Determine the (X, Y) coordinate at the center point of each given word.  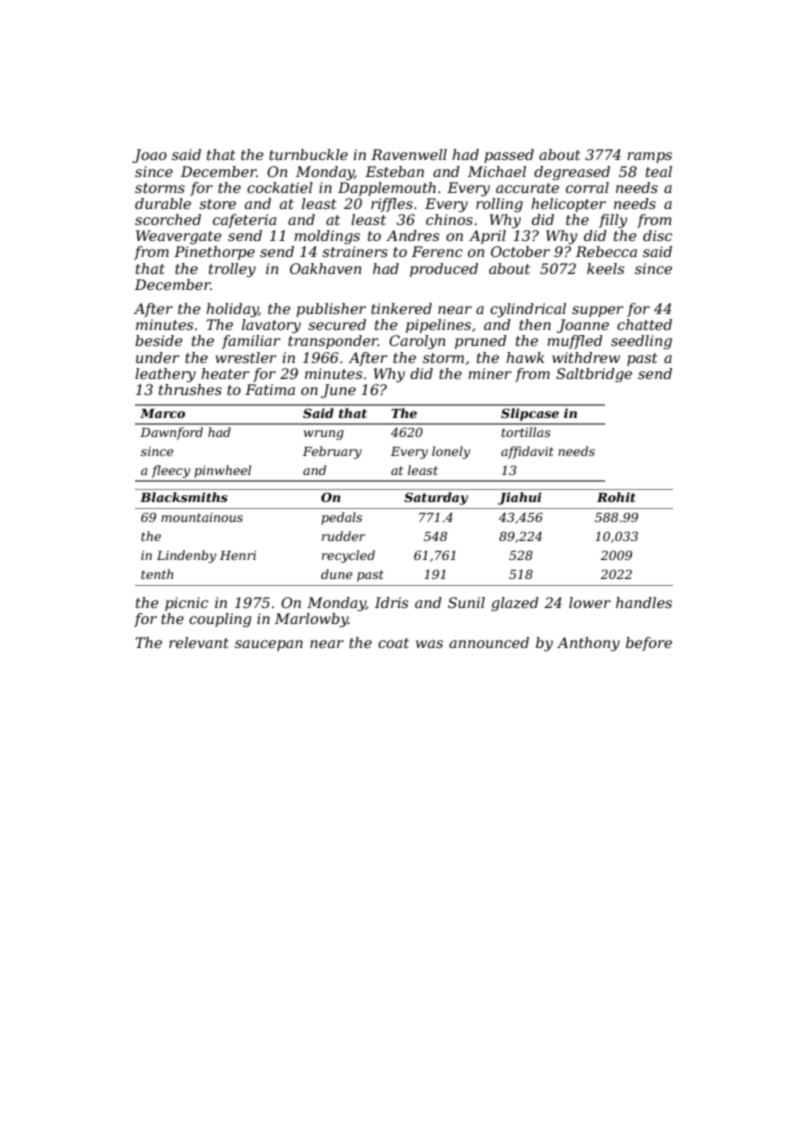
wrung (324, 435)
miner (489, 373)
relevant (199, 642)
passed (509, 156)
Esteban (394, 171)
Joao (149, 156)
